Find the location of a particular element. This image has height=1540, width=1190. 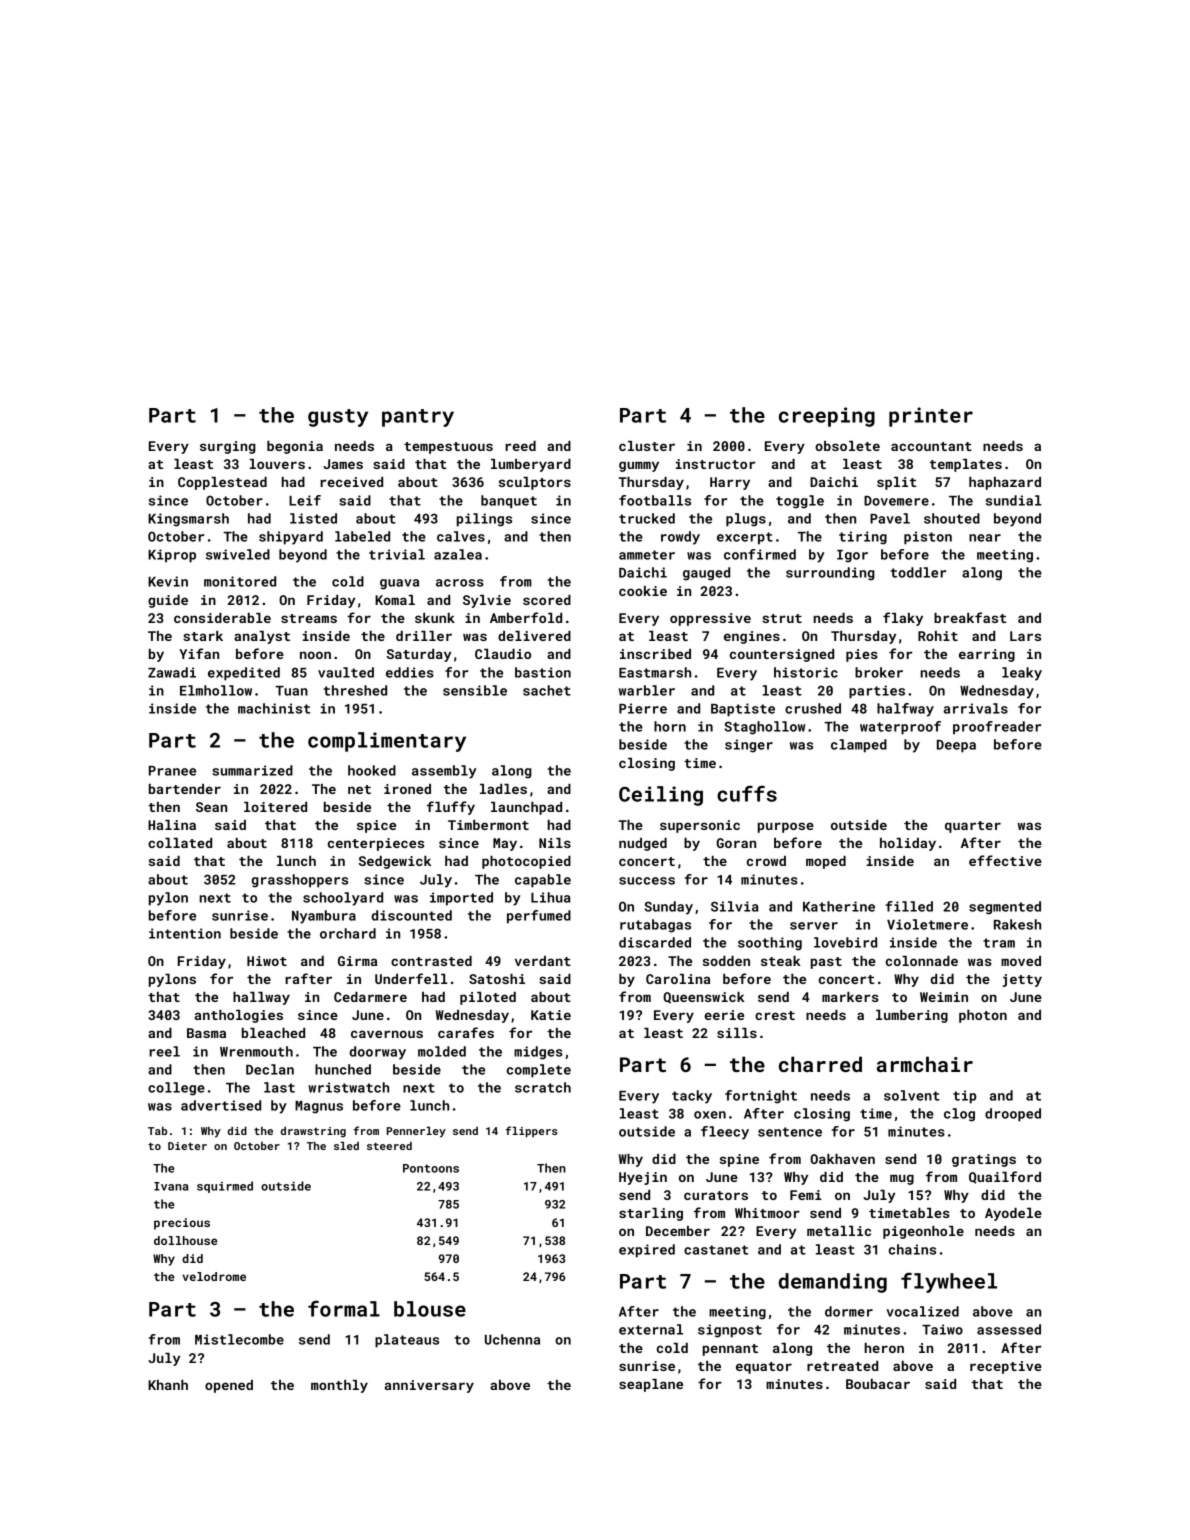

scored is located at coordinates (547, 600).
